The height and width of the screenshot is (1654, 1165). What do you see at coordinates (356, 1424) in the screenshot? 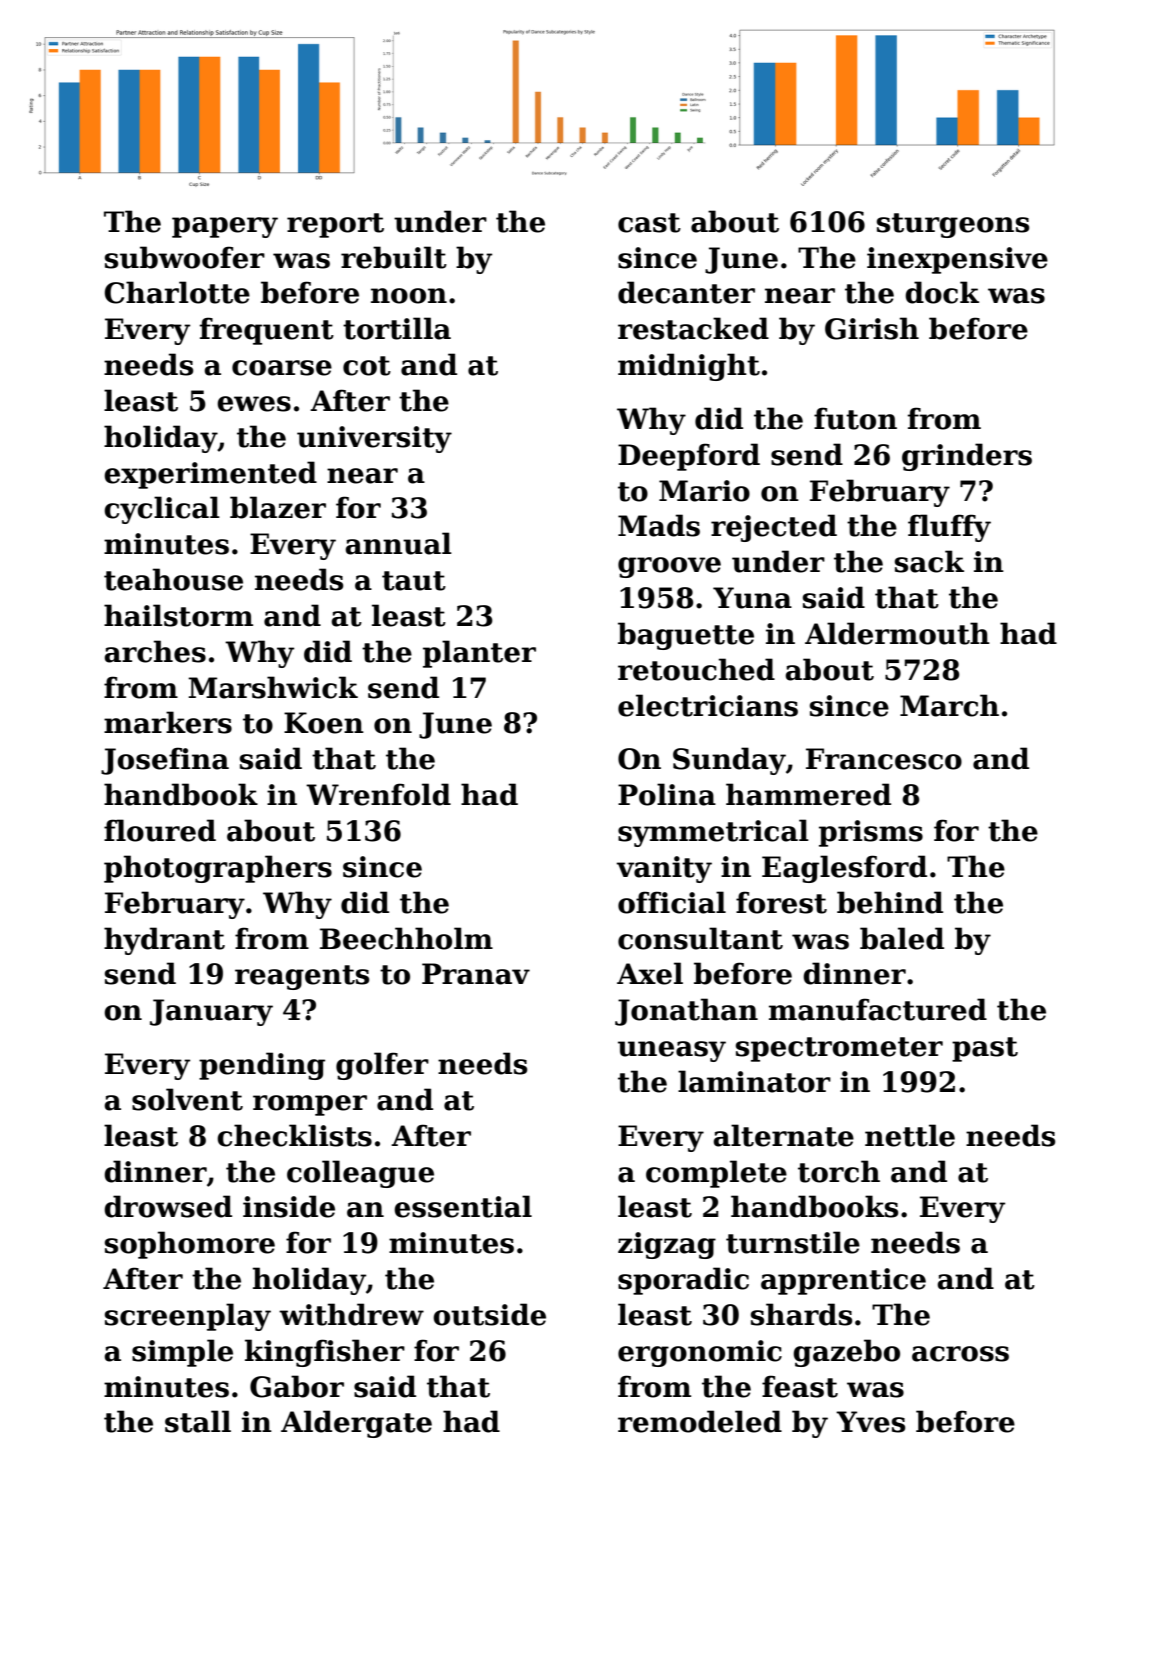
I see `Aldergate` at bounding box center [356, 1424].
